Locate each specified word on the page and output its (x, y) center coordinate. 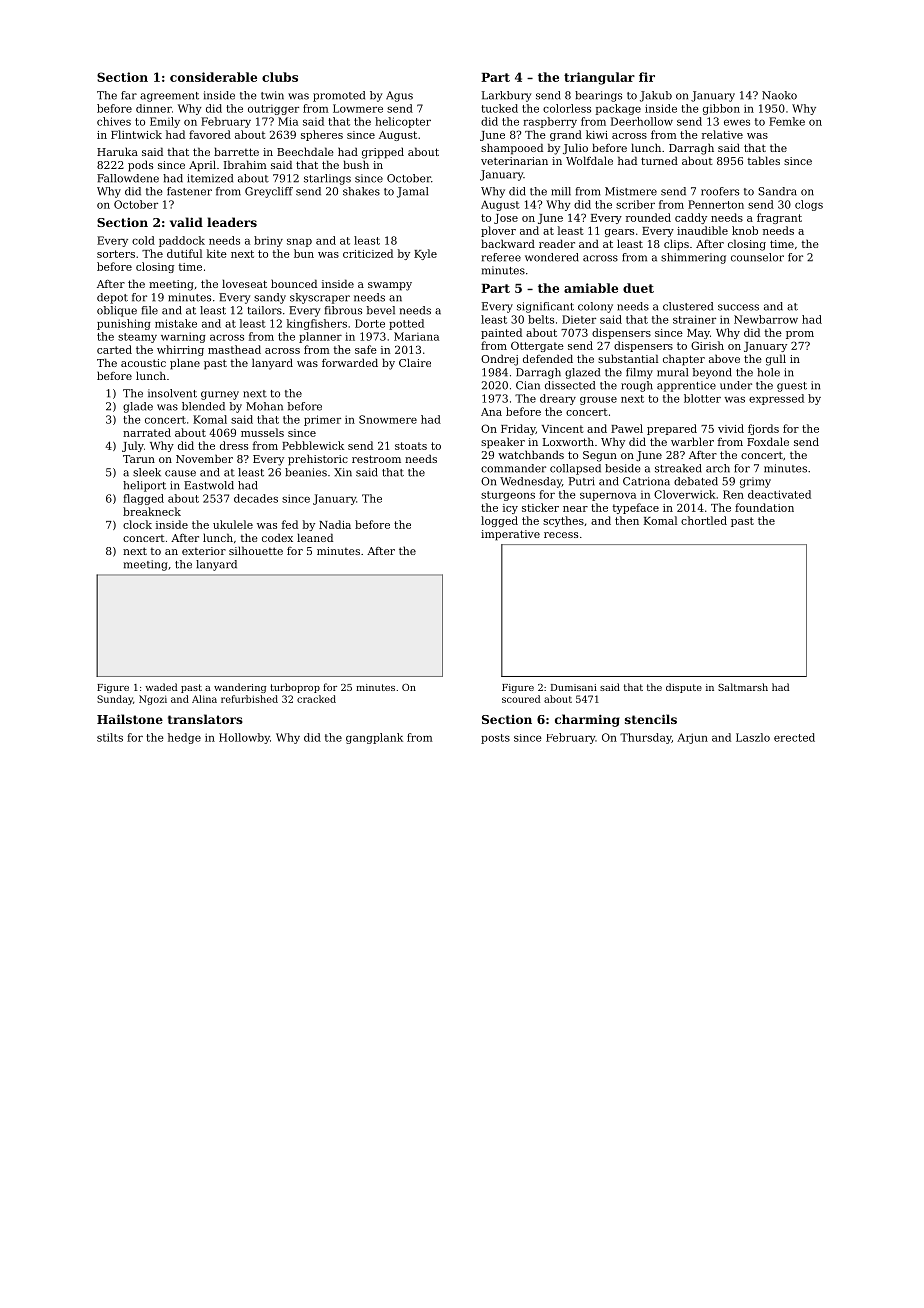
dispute (684, 688)
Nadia (335, 524)
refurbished (249, 699)
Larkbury (506, 96)
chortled (704, 520)
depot (112, 298)
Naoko (779, 95)
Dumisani (574, 687)
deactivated (779, 494)
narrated (147, 432)
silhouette (256, 550)
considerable (213, 77)
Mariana (416, 336)
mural (672, 372)
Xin (343, 472)
